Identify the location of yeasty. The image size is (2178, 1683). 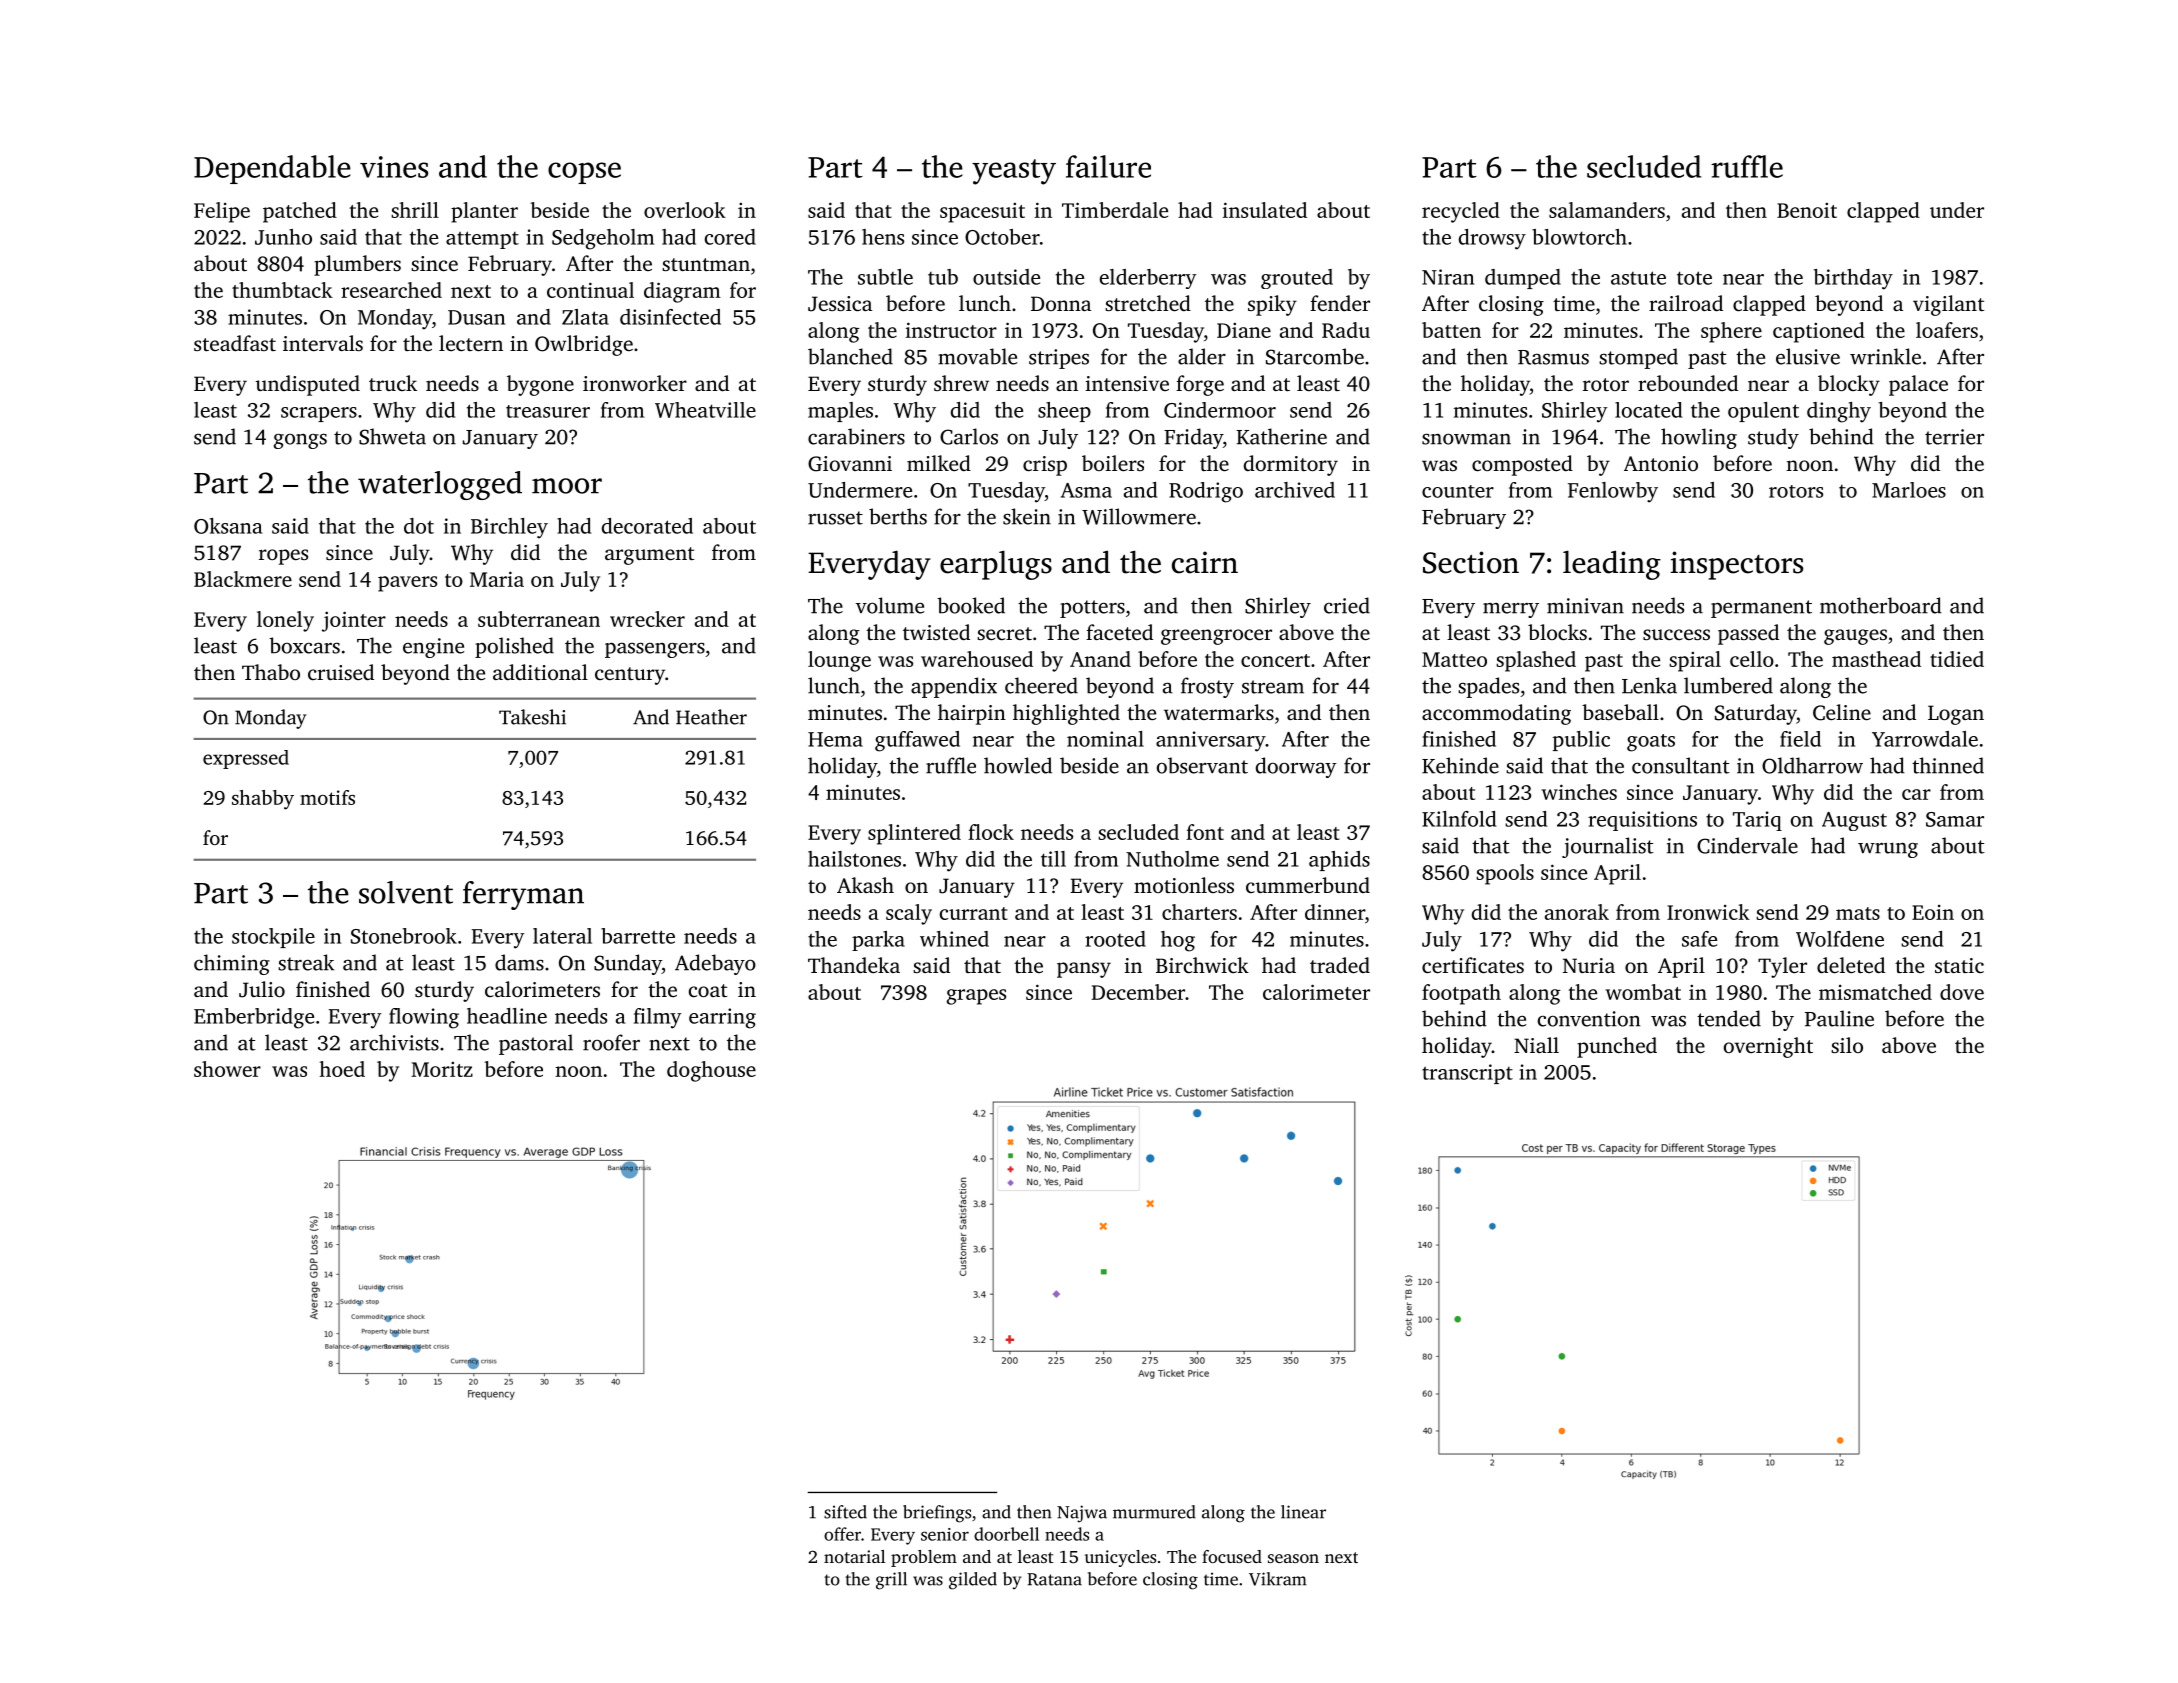
(1014, 172).
